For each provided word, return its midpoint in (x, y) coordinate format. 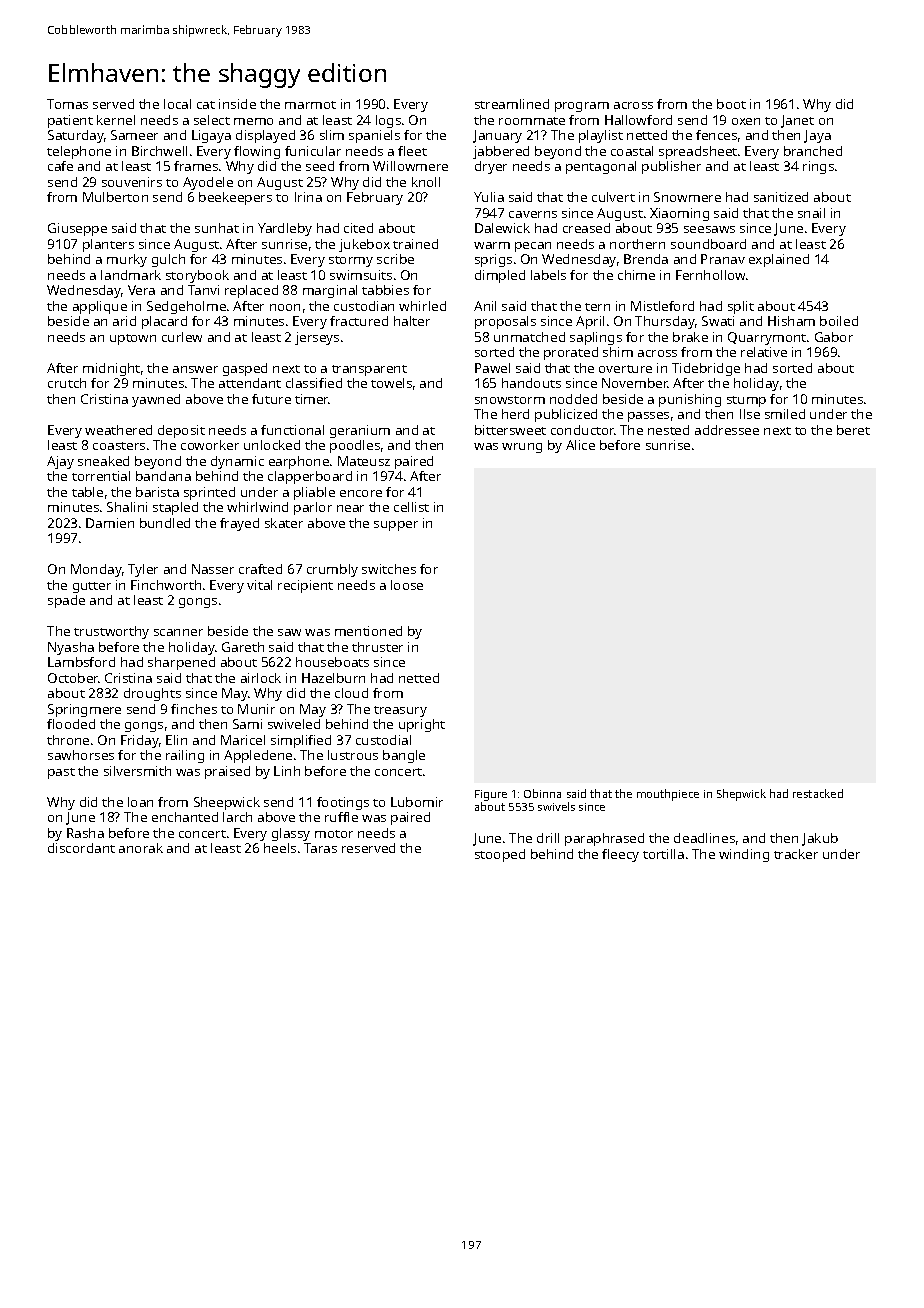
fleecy (620, 855)
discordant (81, 848)
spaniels (374, 136)
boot (731, 104)
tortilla (663, 854)
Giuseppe (77, 229)
